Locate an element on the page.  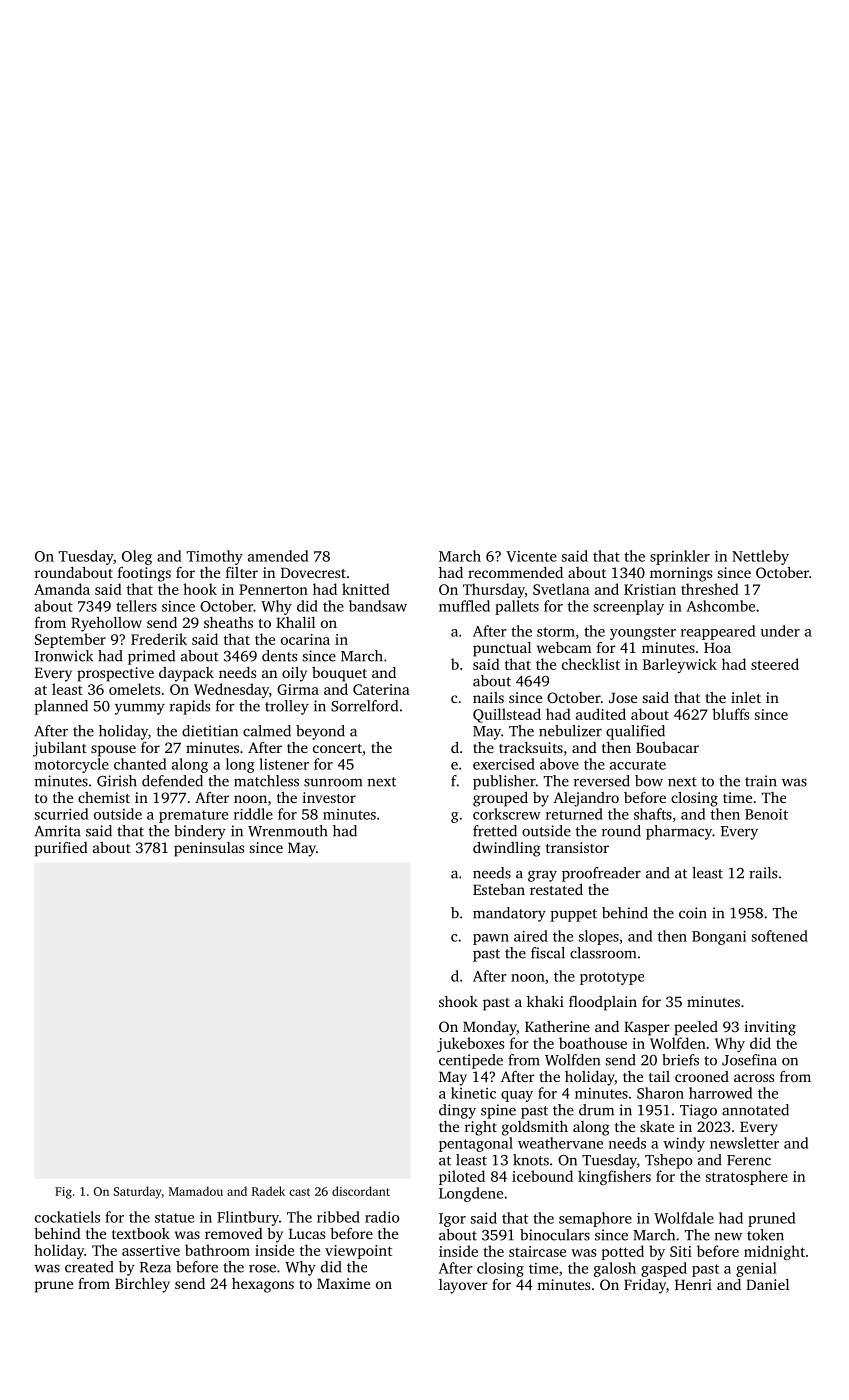
layover is located at coordinates (463, 1286).
